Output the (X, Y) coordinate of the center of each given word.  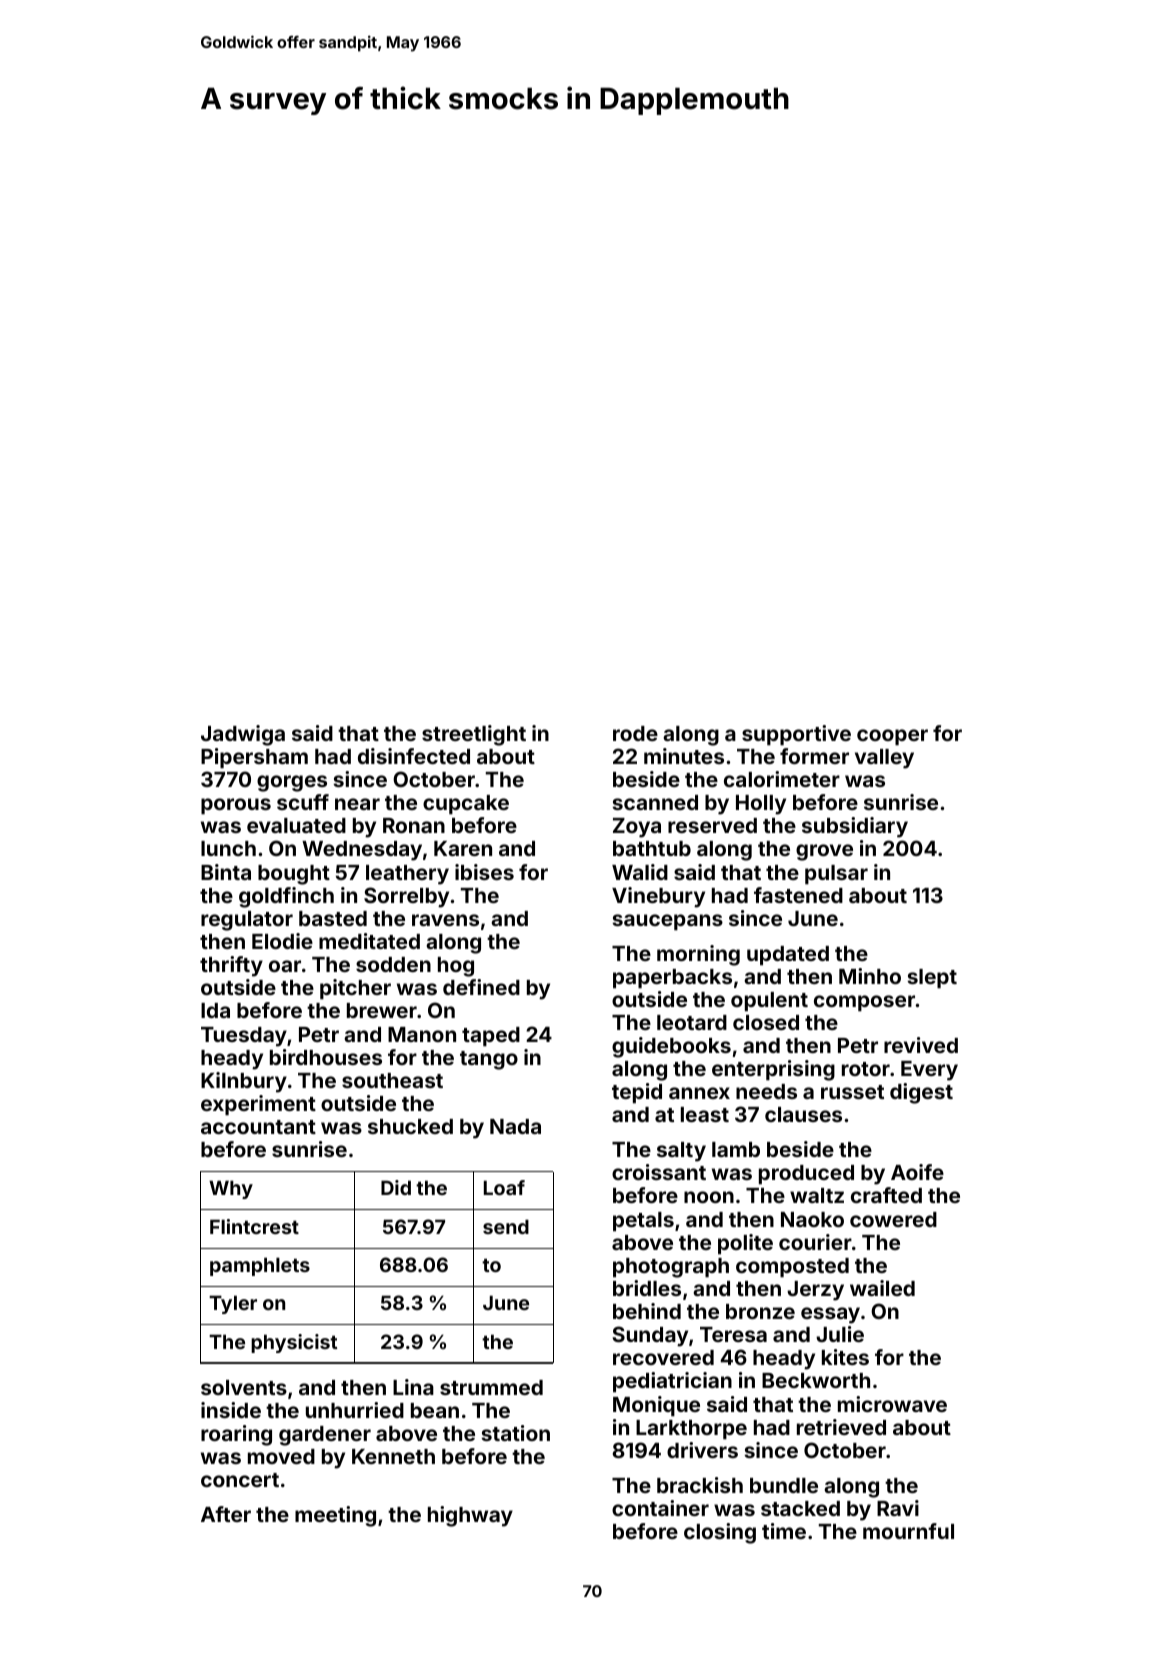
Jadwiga (243, 735)
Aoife (917, 1172)
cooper (892, 737)
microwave (892, 1404)
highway (470, 1516)
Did (396, 1187)
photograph (671, 1268)
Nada (515, 1126)
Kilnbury (244, 1082)
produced (806, 1175)
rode (635, 733)
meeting (335, 1516)
